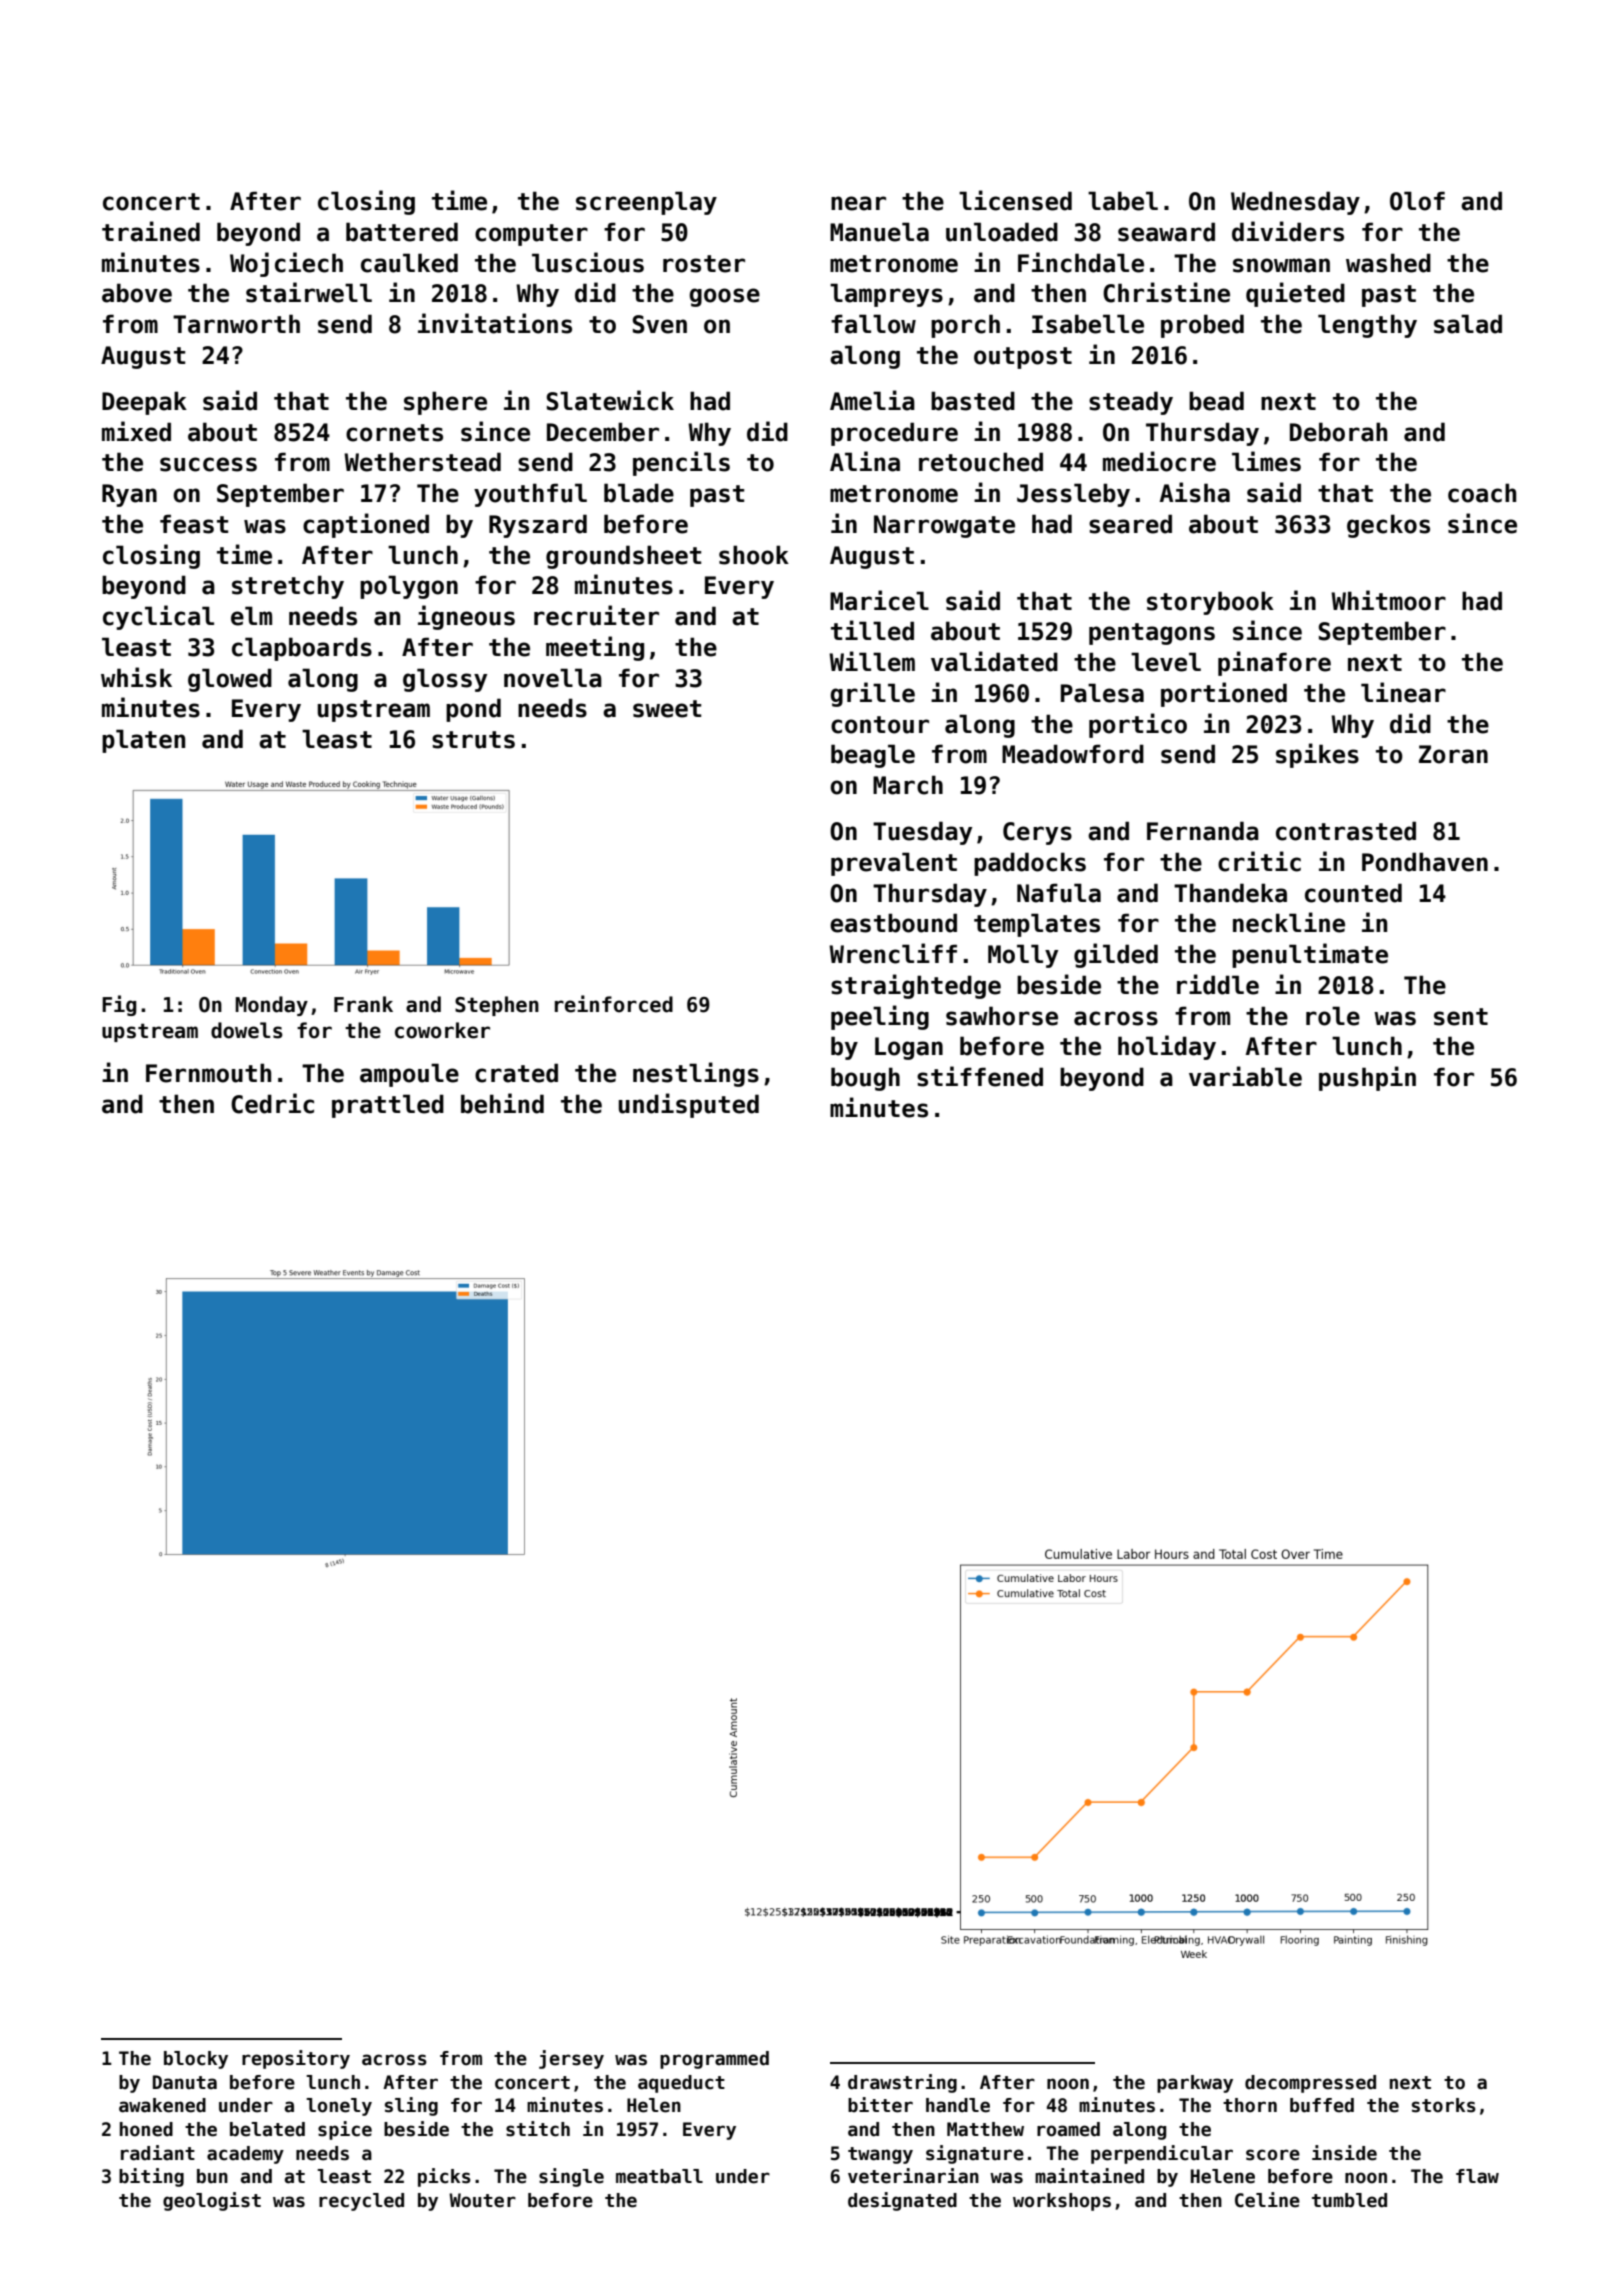 The height and width of the screenshot is (2292, 1620). Describe the element at coordinates (571, 2059) in the screenshot. I see `jersey` at that location.
